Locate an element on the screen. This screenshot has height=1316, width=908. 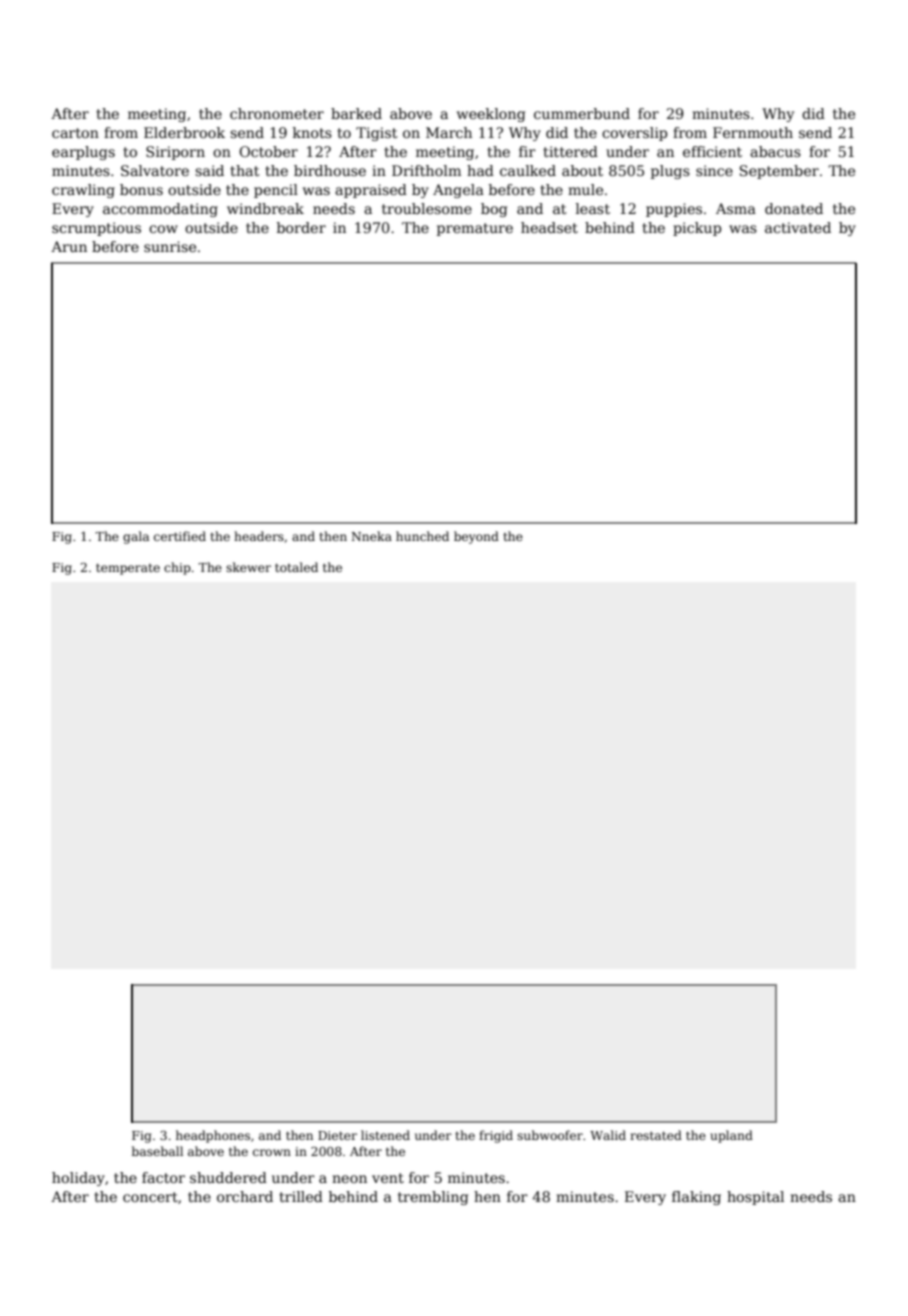
listened is located at coordinates (385, 1135).
